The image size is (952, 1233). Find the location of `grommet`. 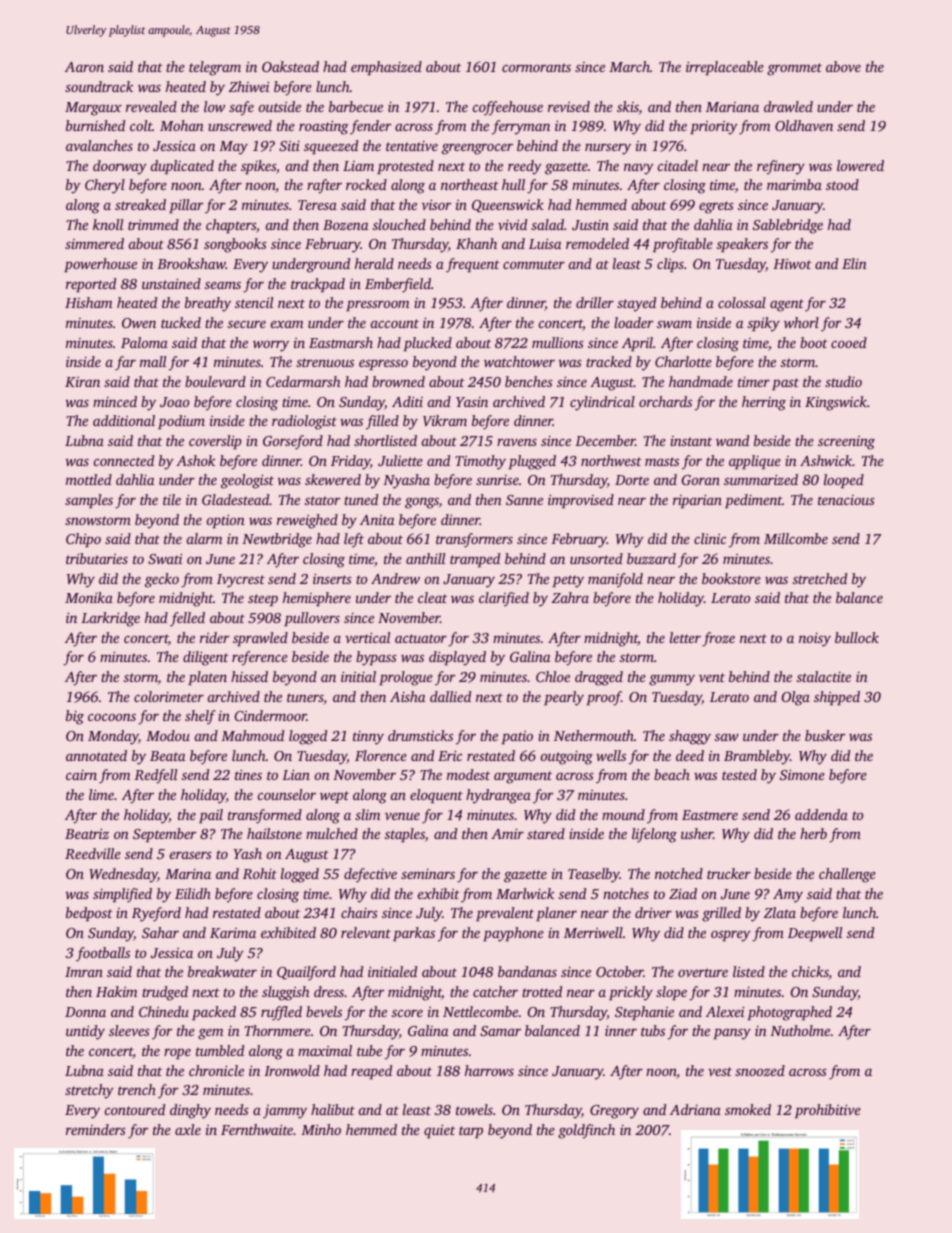

grommet is located at coordinates (794, 69).
